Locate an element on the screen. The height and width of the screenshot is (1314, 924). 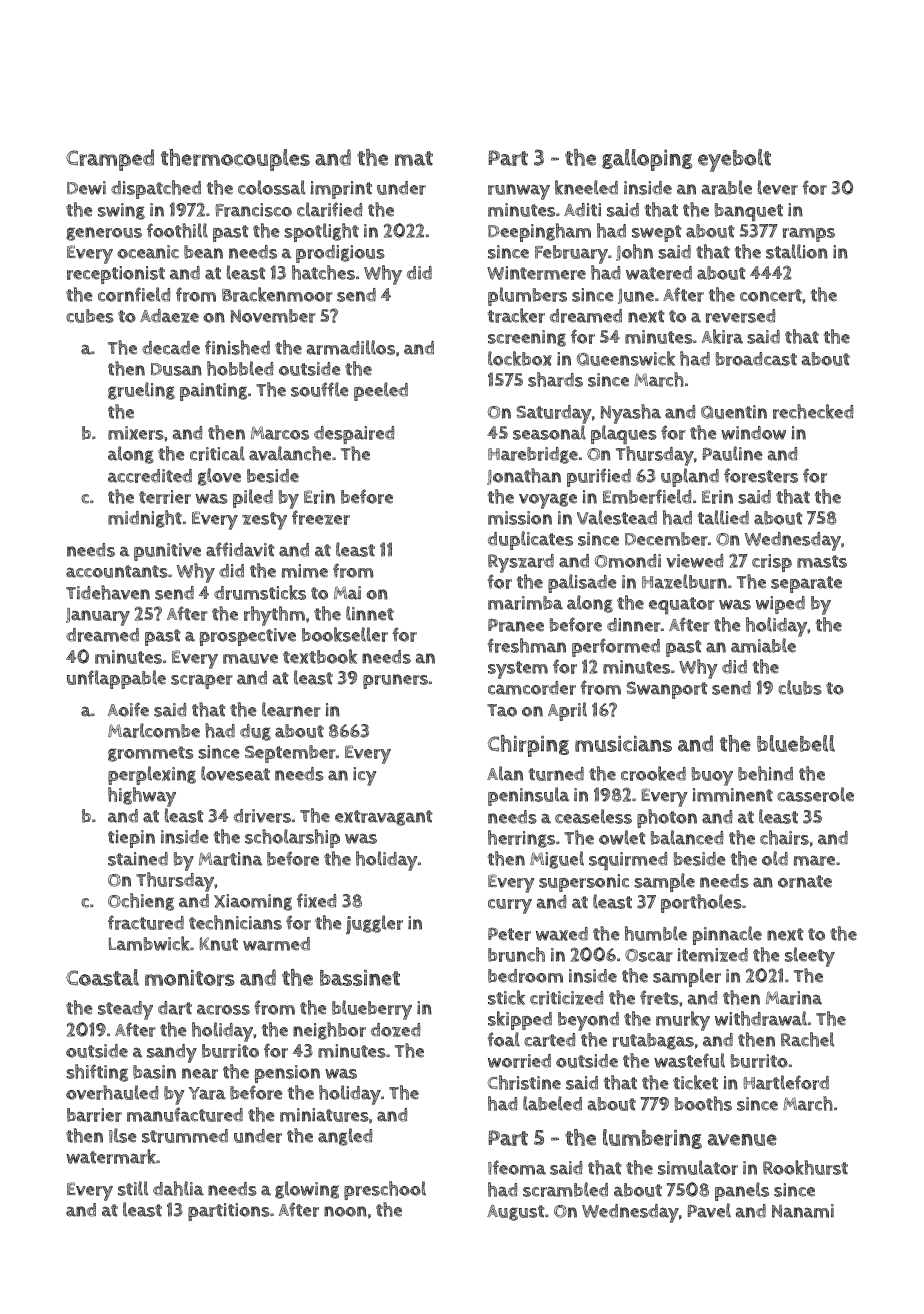
galloping is located at coordinates (647, 160).
